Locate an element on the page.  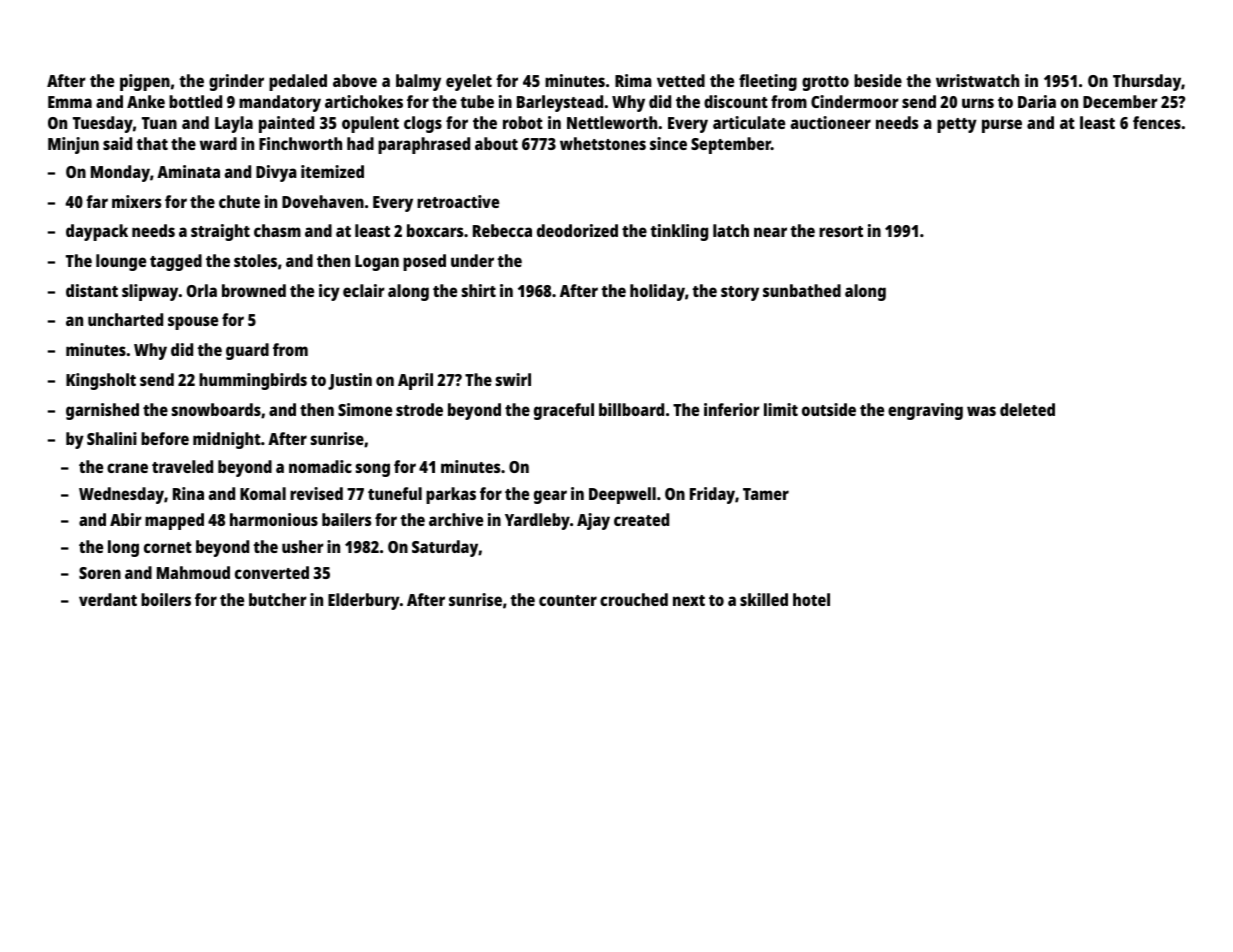
Rima is located at coordinates (633, 80).
